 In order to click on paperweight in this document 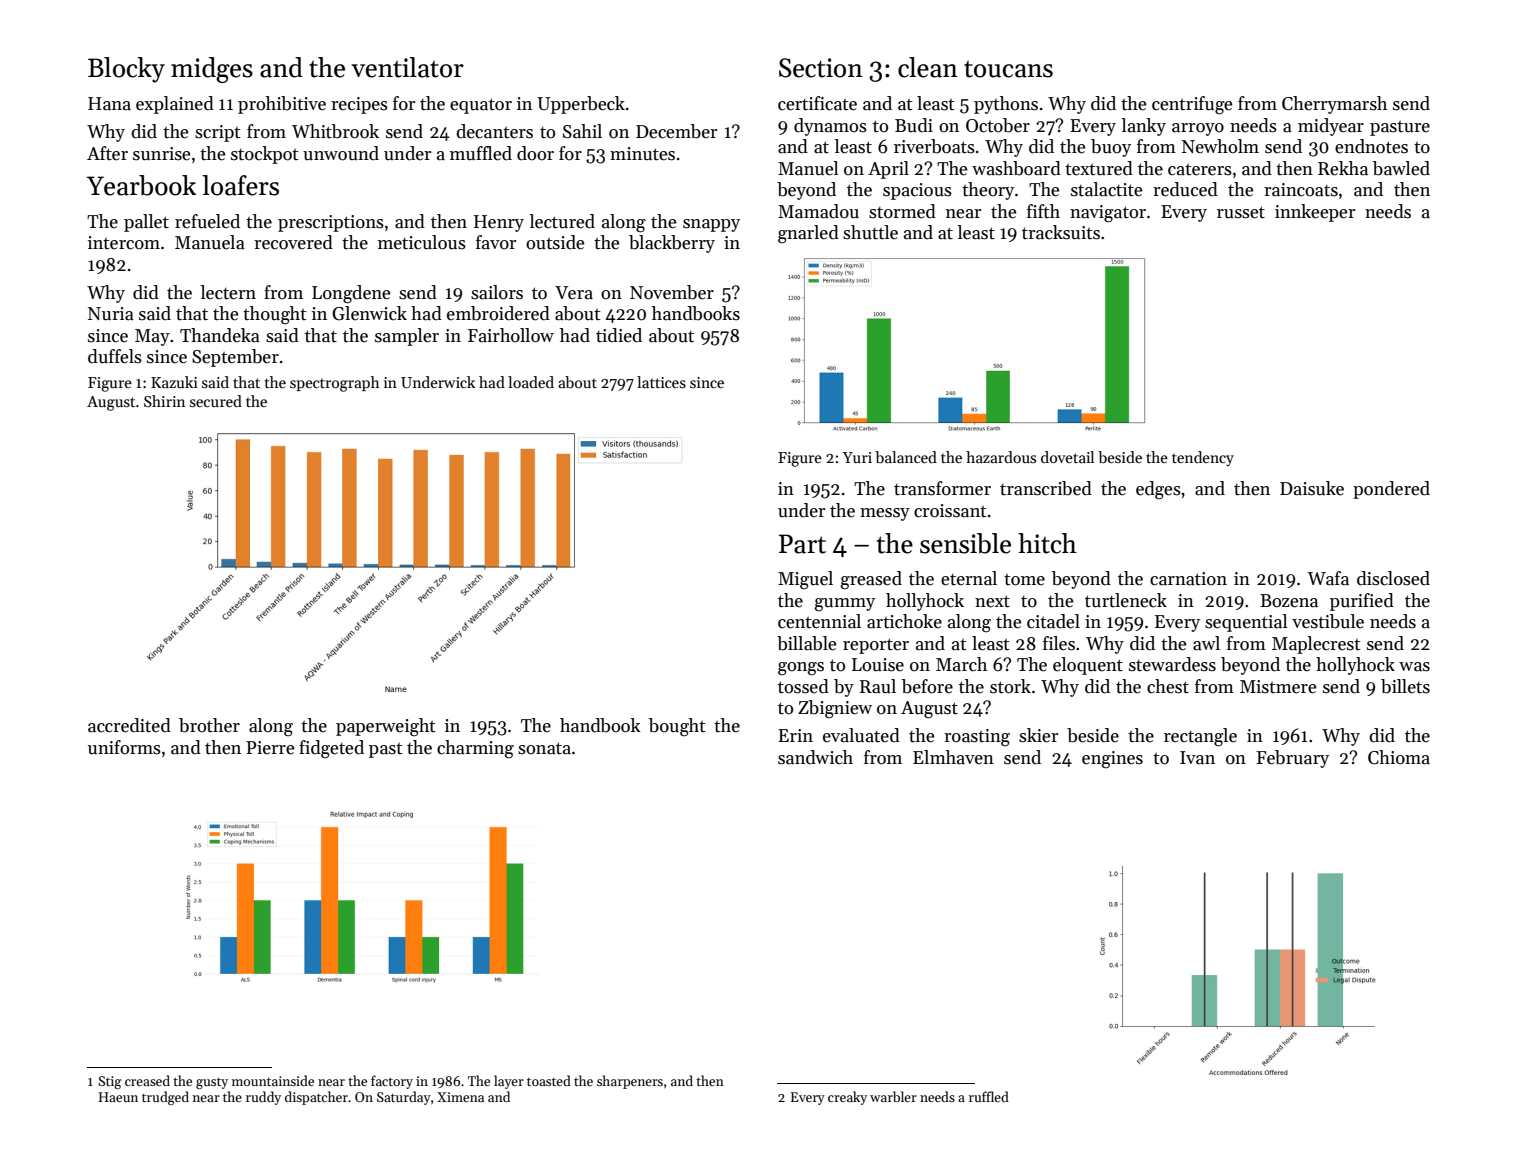, I will do `click(386, 727)`.
